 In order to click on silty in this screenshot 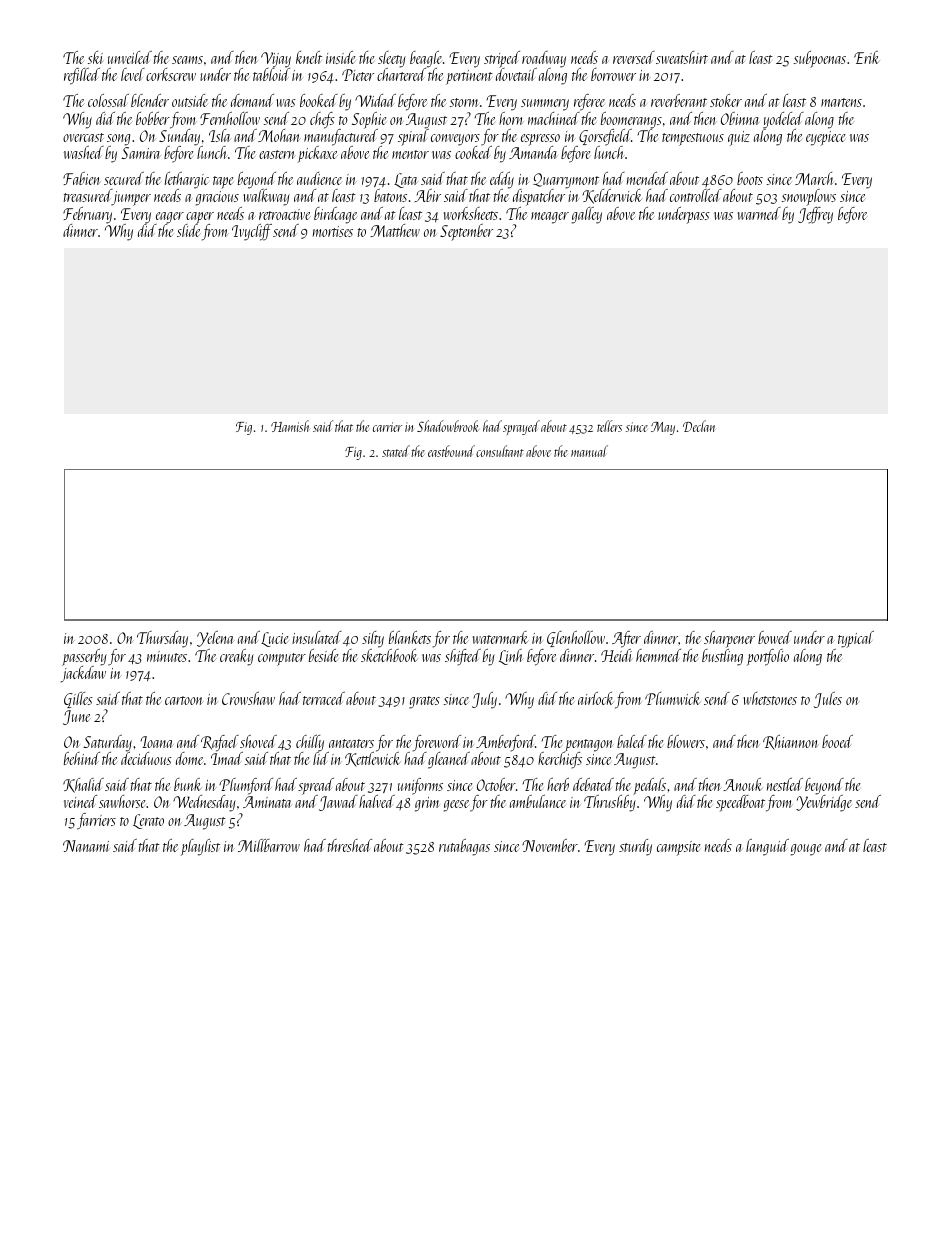, I will do `click(373, 639)`.
